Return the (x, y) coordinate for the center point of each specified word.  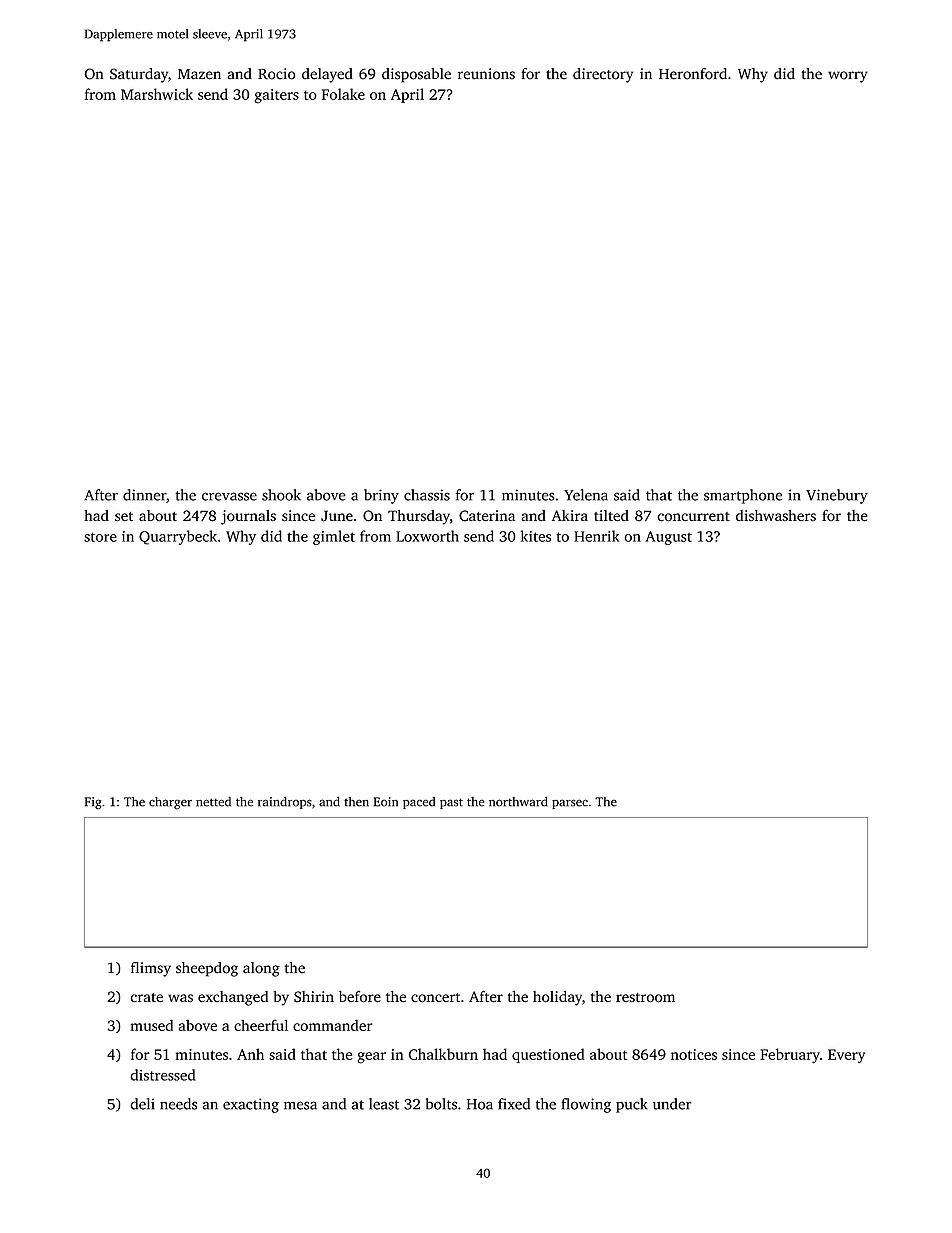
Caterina (487, 516)
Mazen (199, 74)
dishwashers (776, 515)
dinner (144, 495)
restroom (645, 998)
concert (435, 997)
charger (170, 803)
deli (142, 1104)
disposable (416, 75)
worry (848, 77)
